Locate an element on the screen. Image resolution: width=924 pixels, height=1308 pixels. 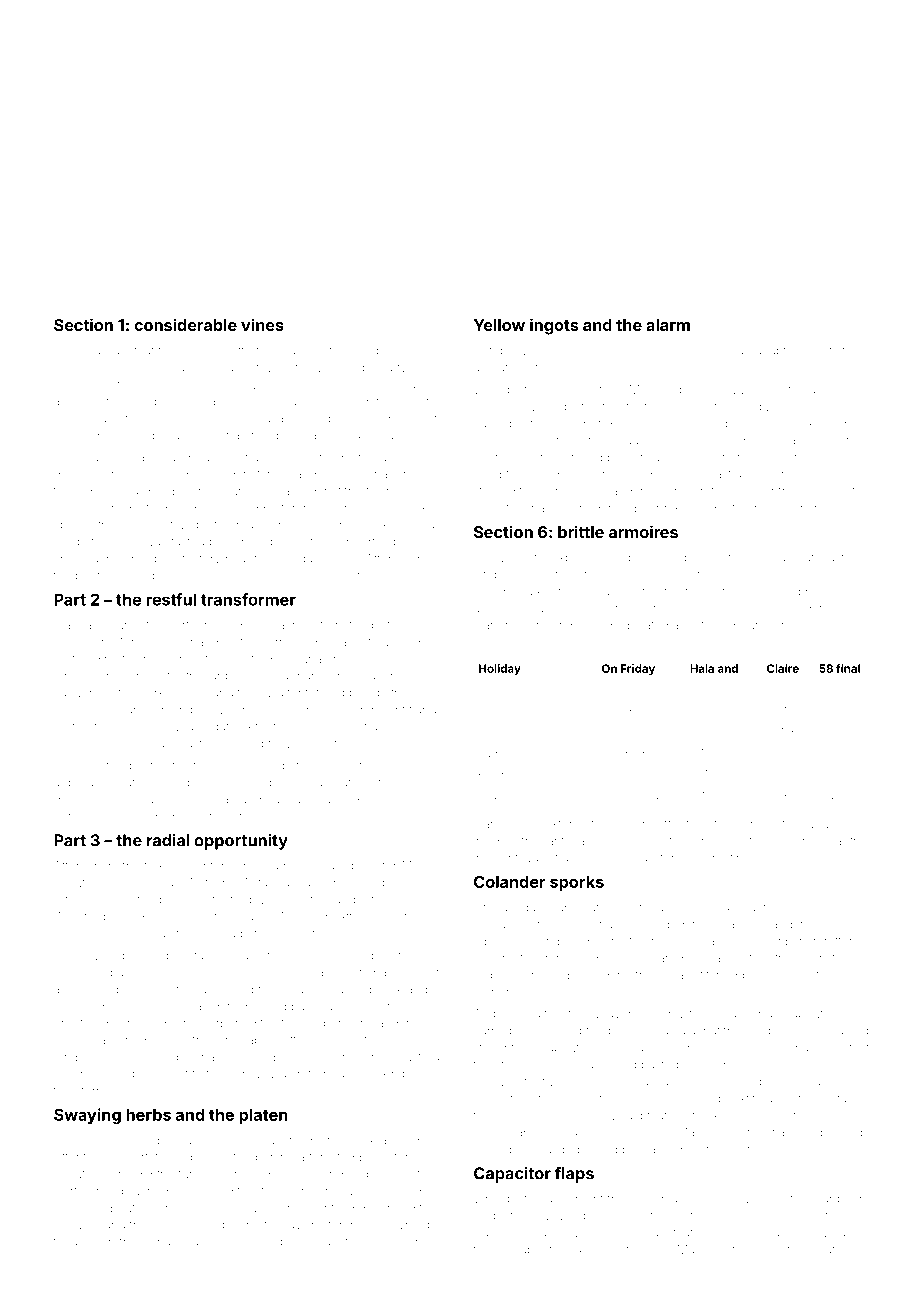
cleat is located at coordinates (822, 1249).
